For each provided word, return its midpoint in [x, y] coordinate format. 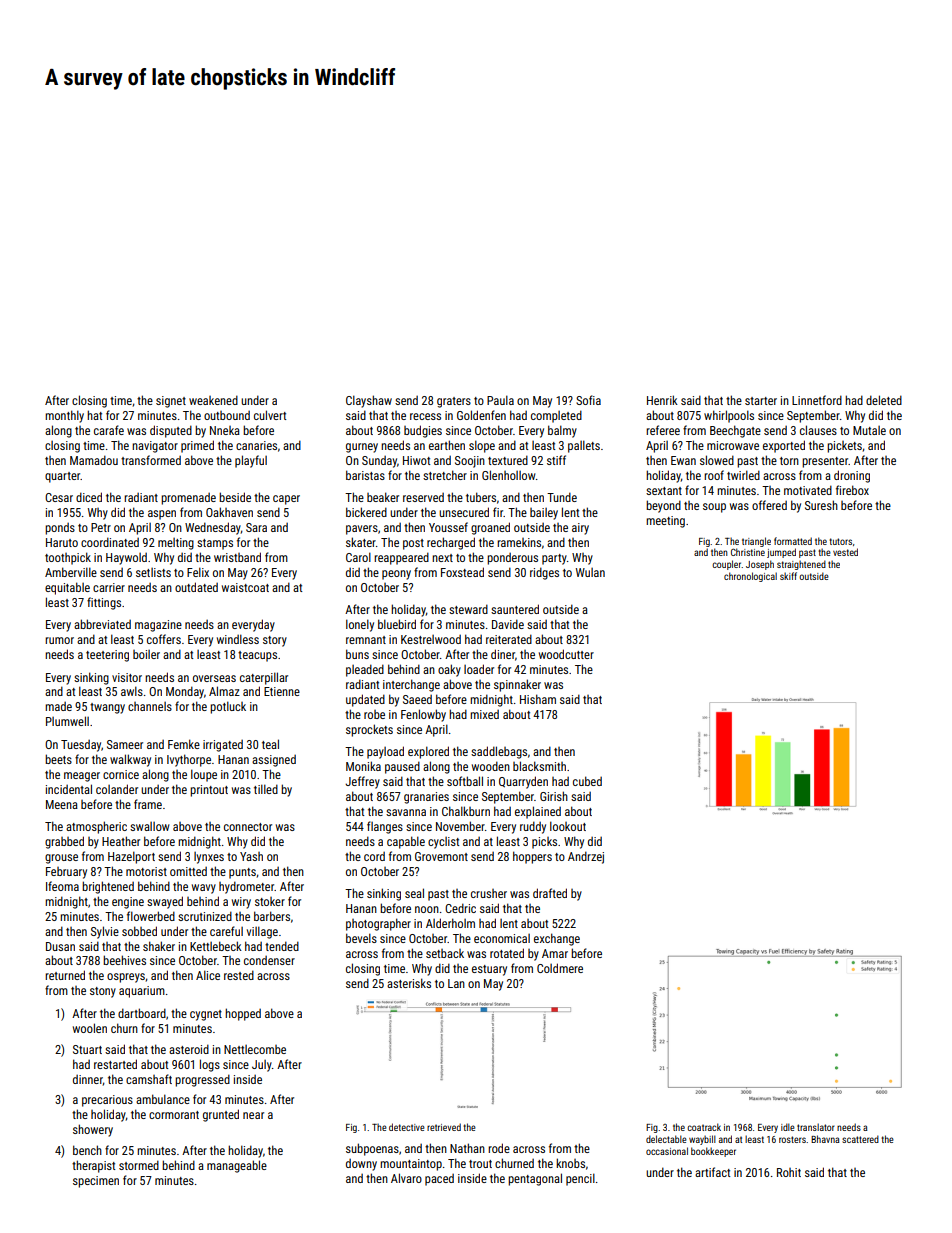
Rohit [789, 1172]
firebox [852, 490]
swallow [150, 826]
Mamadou [94, 460]
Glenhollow [509, 475]
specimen [96, 1182]
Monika [363, 766]
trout [480, 1164]
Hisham [538, 699]
